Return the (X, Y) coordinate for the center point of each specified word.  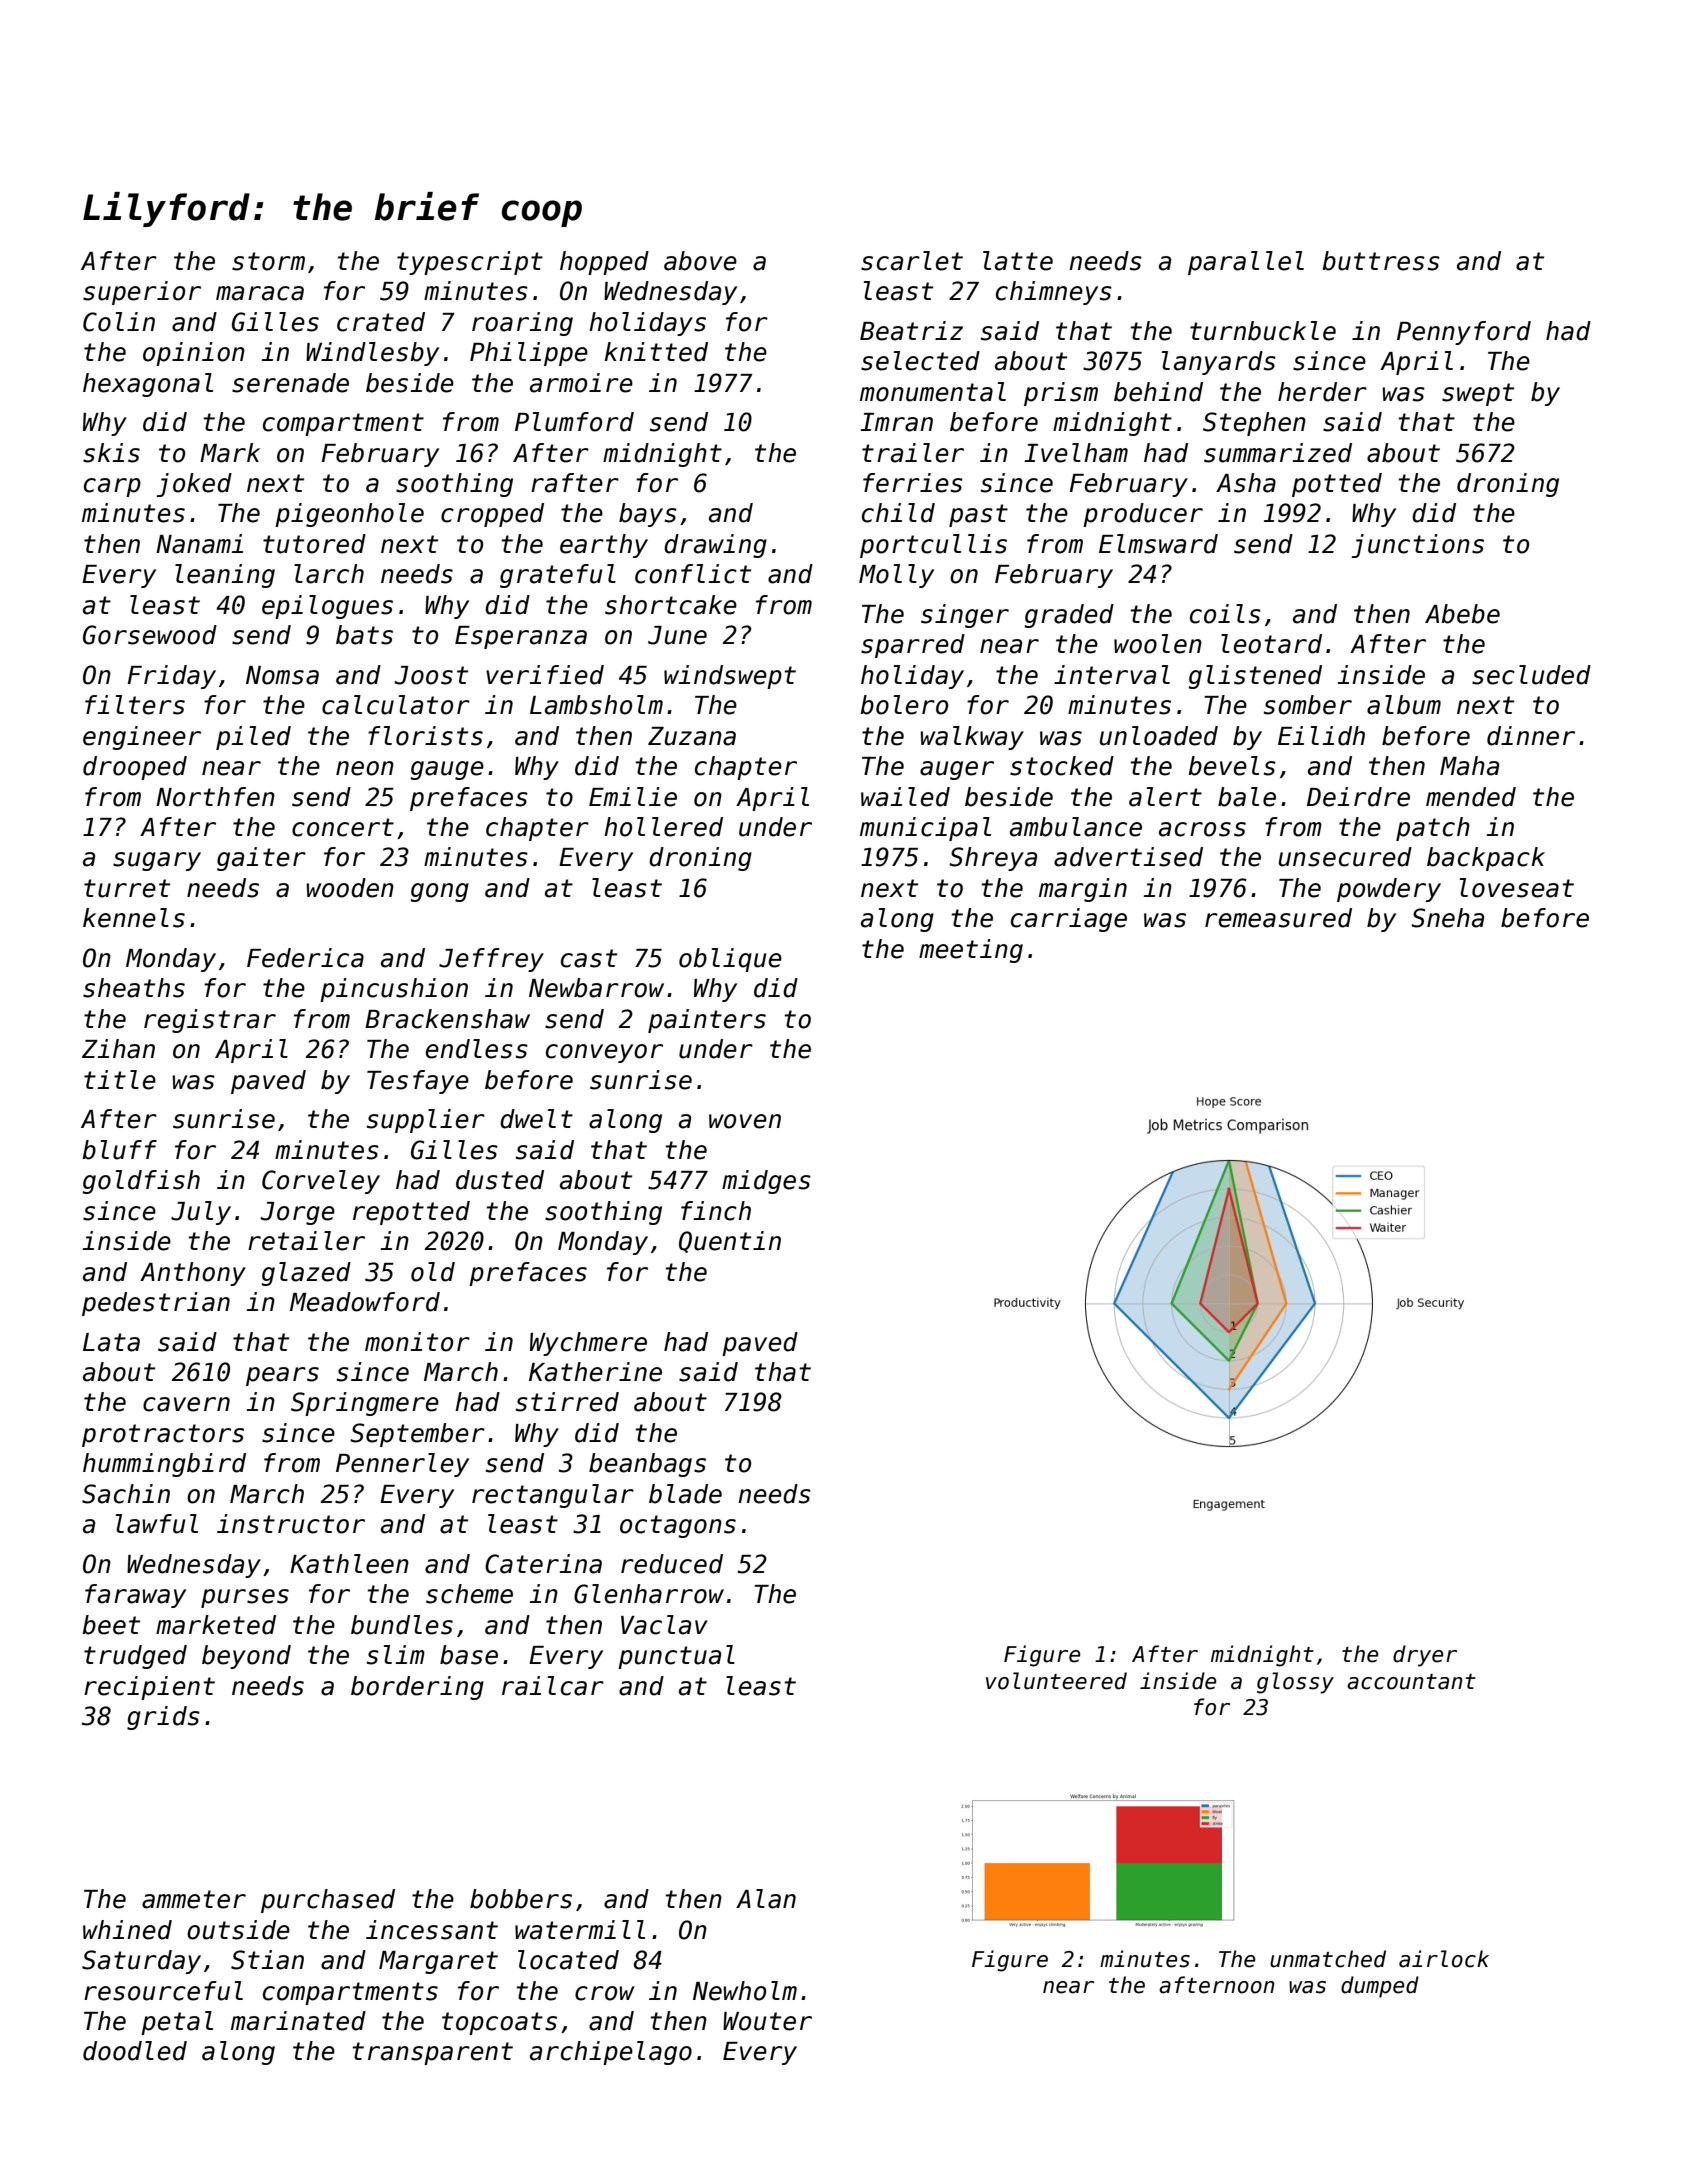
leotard (1271, 644)
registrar (210, 1021)
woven (745, 1121)
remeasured (1278, 918)
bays (648, 515)
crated (381, 322)
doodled (135, 2051)
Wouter (767, 2021)
